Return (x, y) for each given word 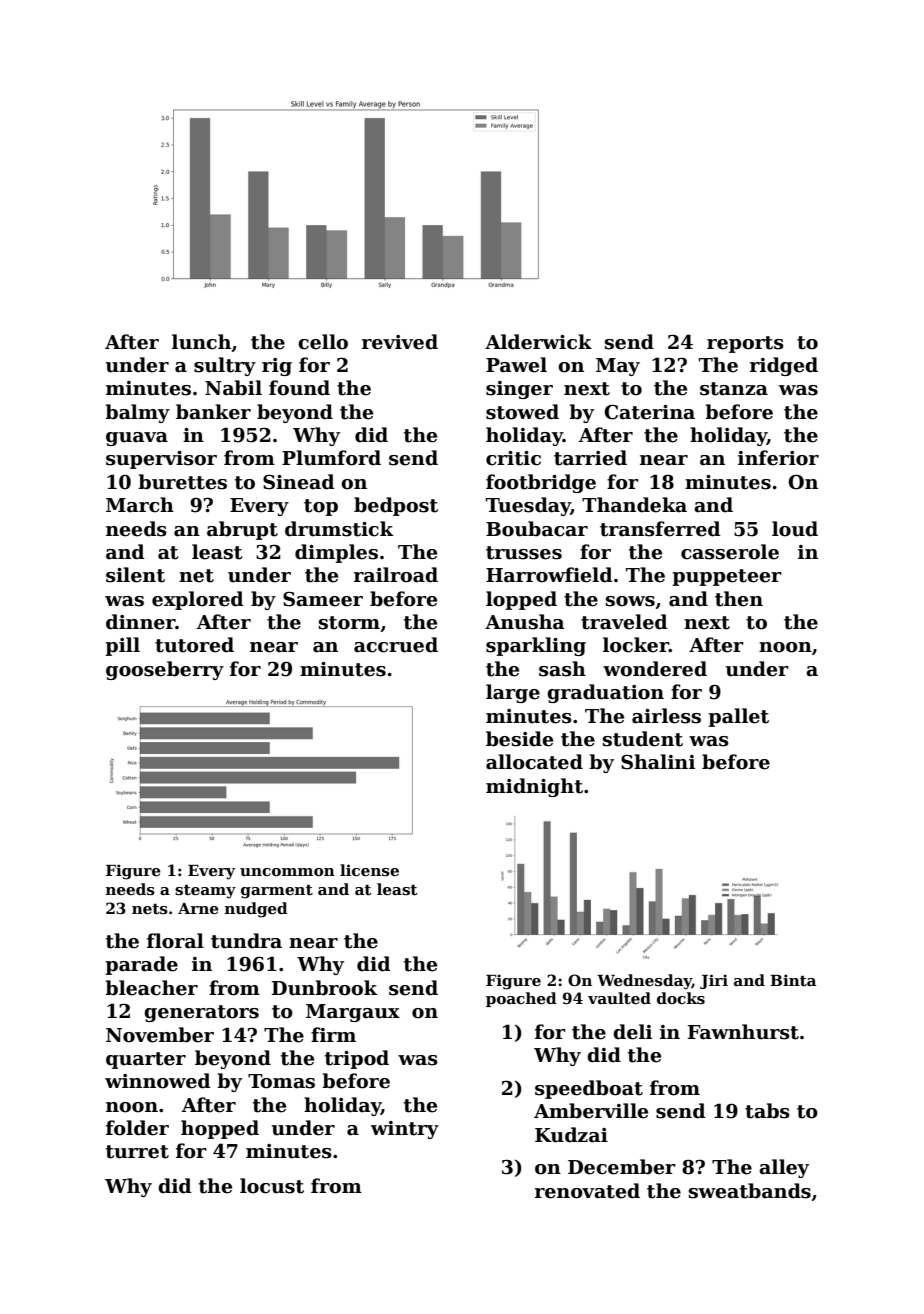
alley (784, 1168)
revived (400, 342)
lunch (201, 342)
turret (137, 1152)
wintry (405, 1130)
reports (745, 344)
